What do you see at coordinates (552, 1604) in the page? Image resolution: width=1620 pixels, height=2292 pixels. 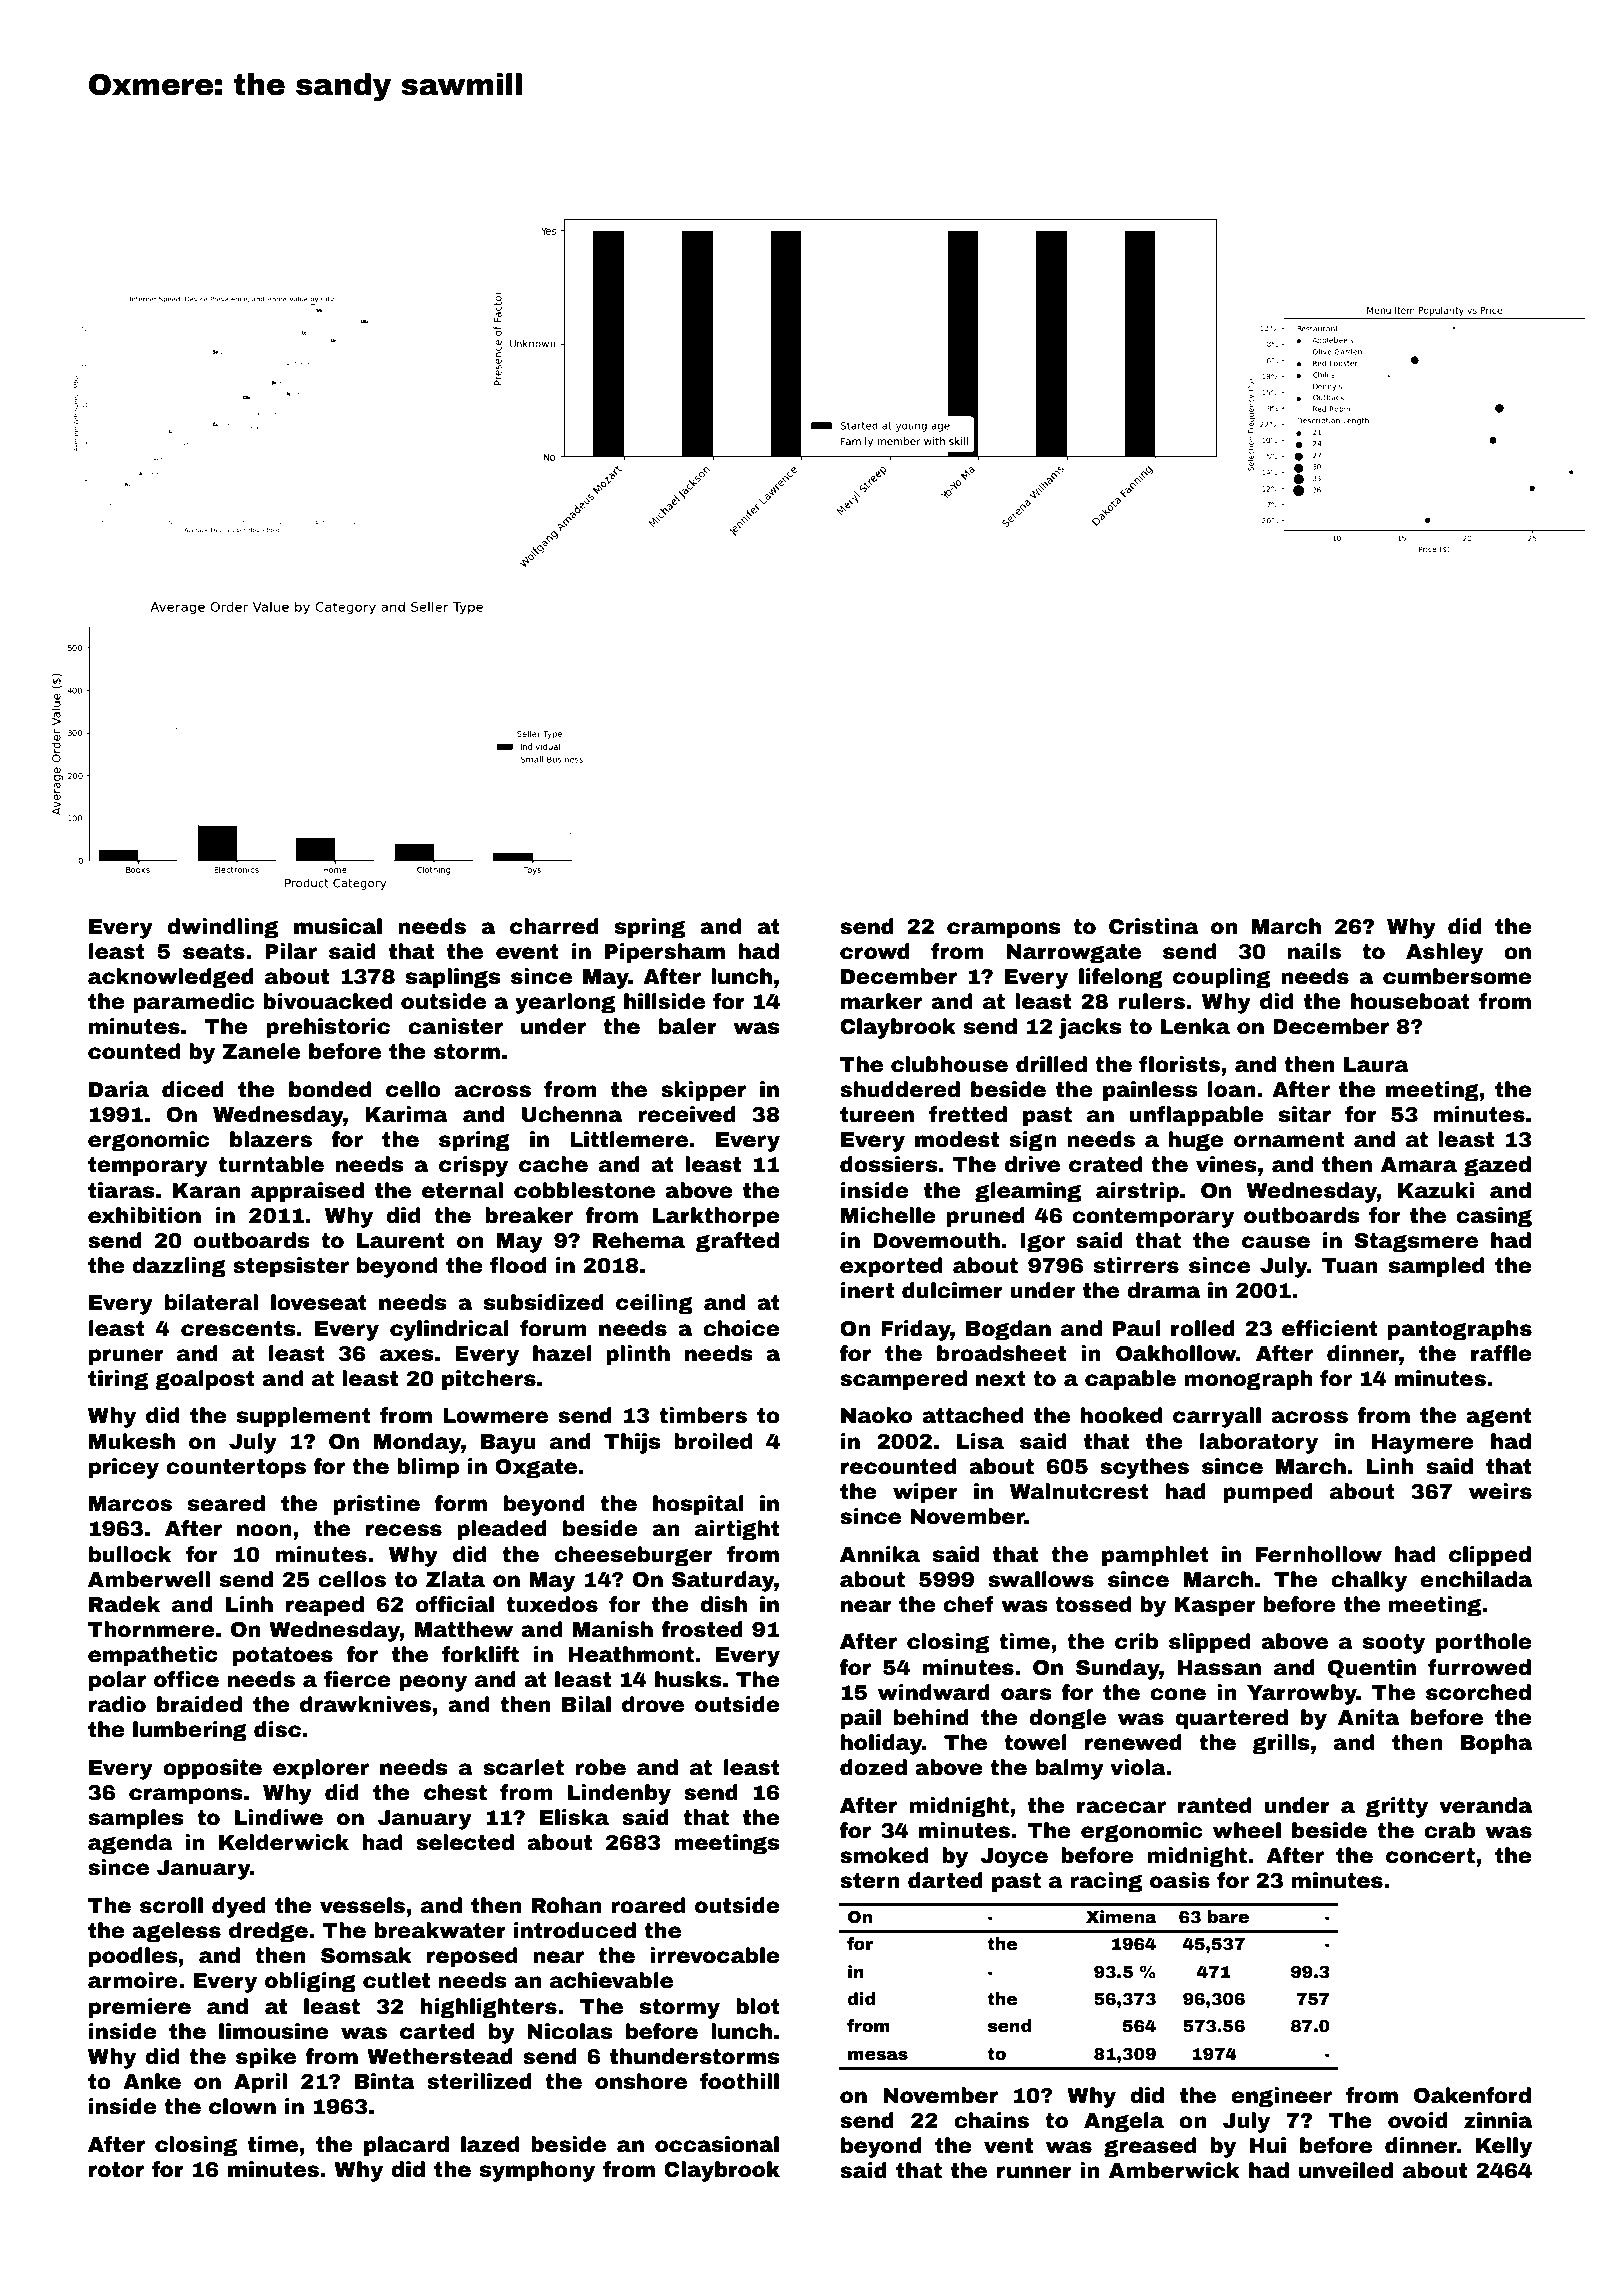 I see `tuxedos` at bounding box center [552, 1604].
